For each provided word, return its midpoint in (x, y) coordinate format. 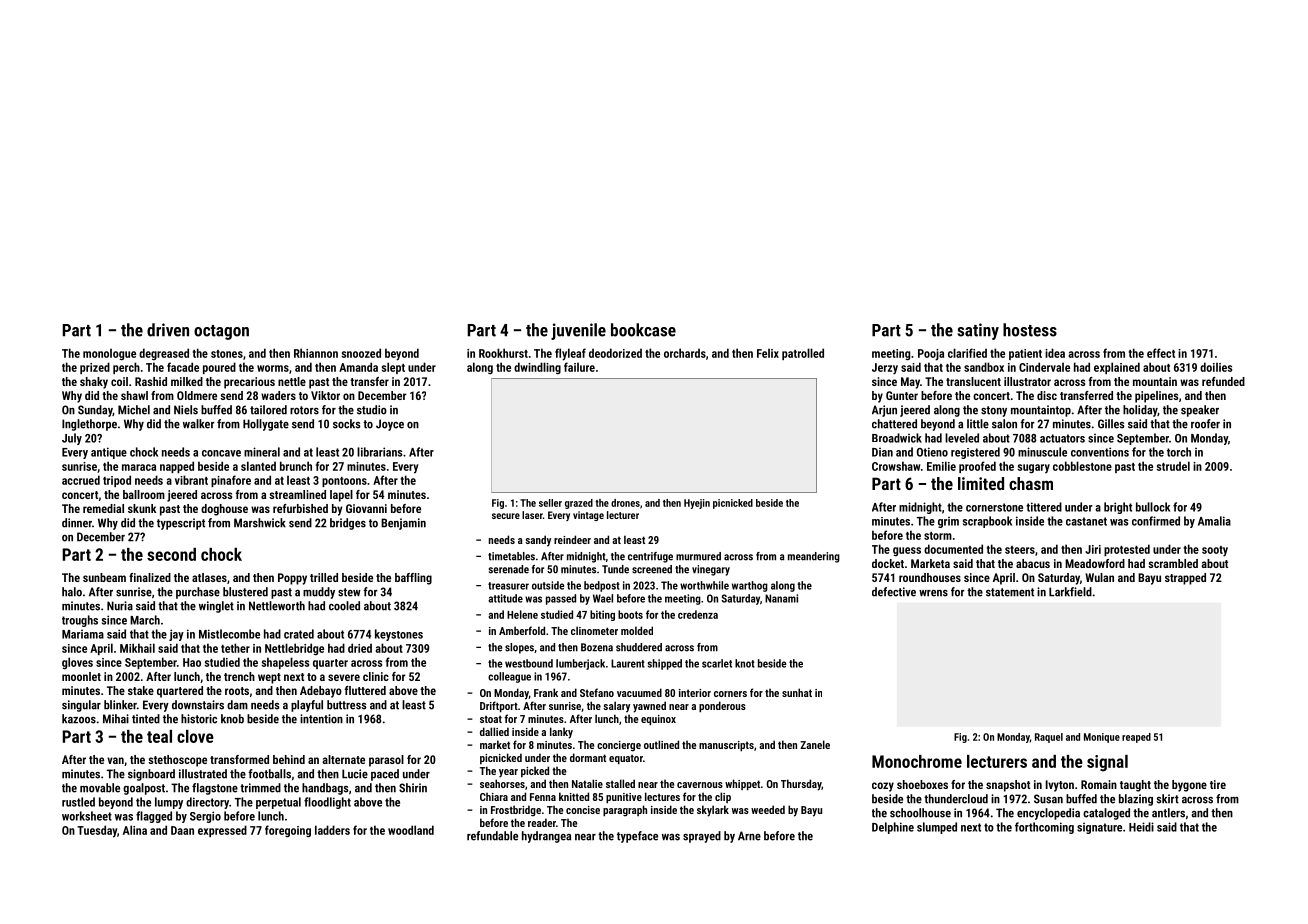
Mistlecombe (229, 634)
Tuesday (97, 831)
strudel (1173, 466)
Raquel (1049, 738)
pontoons (344, 482)
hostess (1030, 330)
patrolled (803, 354)
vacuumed (639, 692)
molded (637, 630)
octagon (221, 332)
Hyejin (697, 504)
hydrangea (546, 837)
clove (195, 736)
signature (1099, 828)
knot (745, 663)
